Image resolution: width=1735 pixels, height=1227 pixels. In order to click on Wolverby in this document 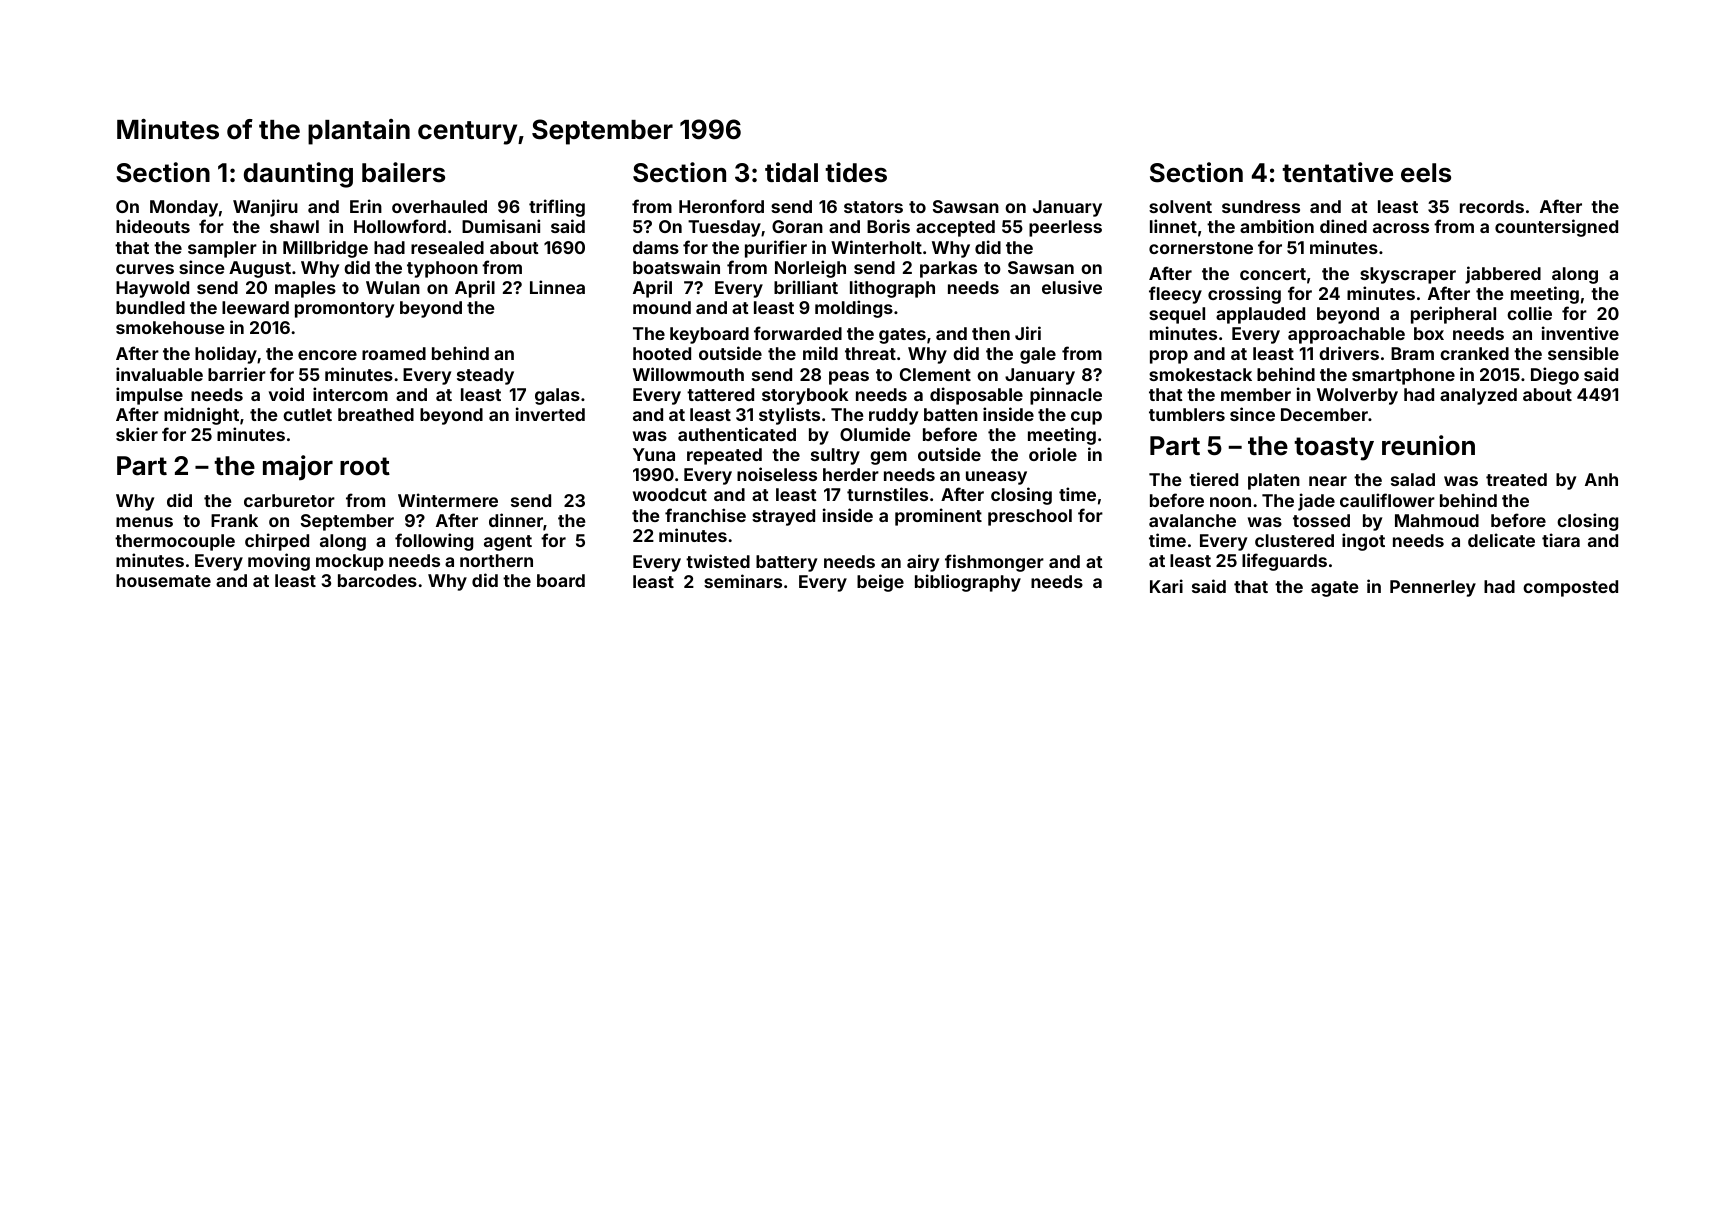, I will do `click(1357, 396)`.
